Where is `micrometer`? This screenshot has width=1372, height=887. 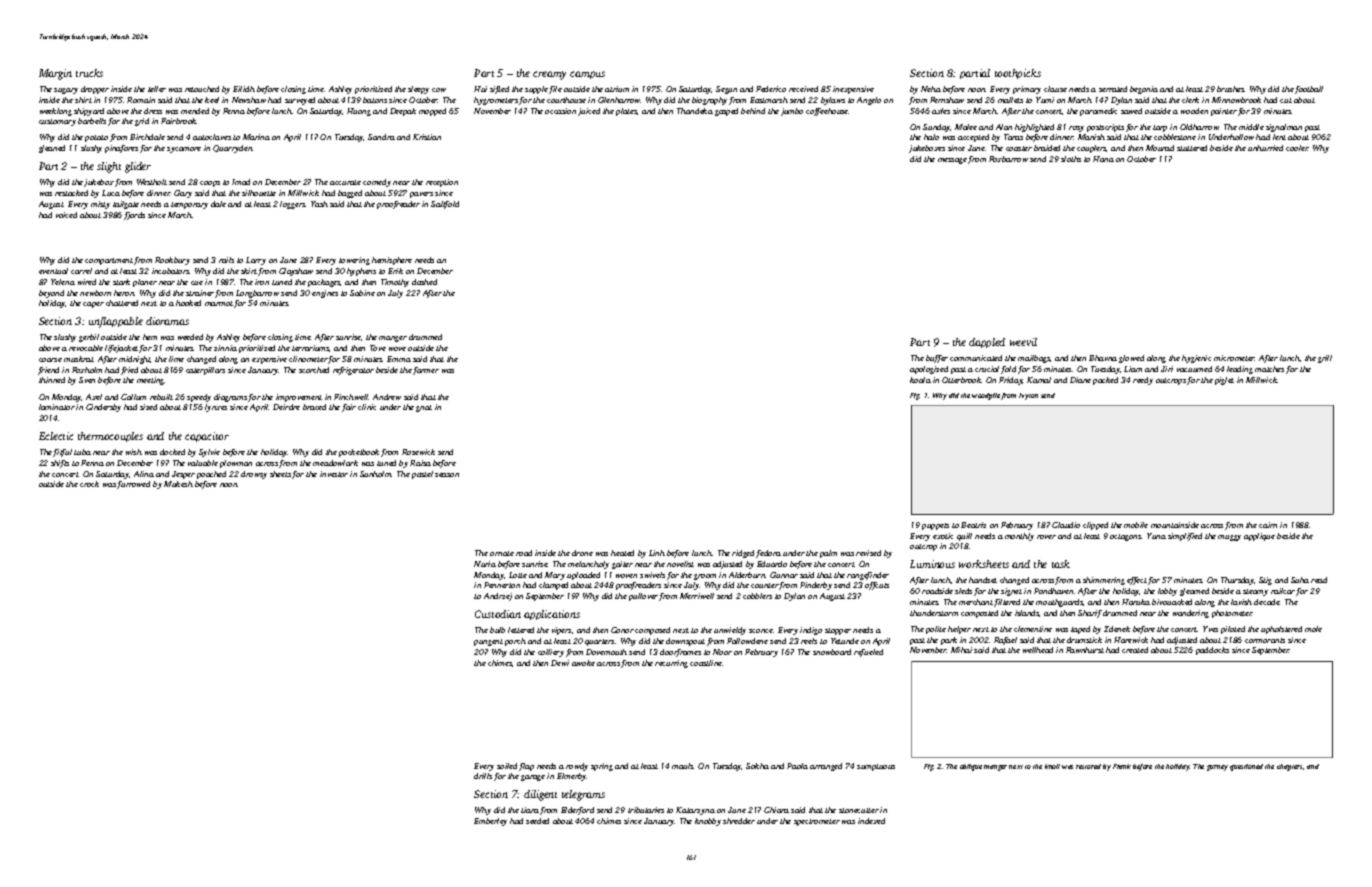 micrometer is located at coordinates (1234, 358).
